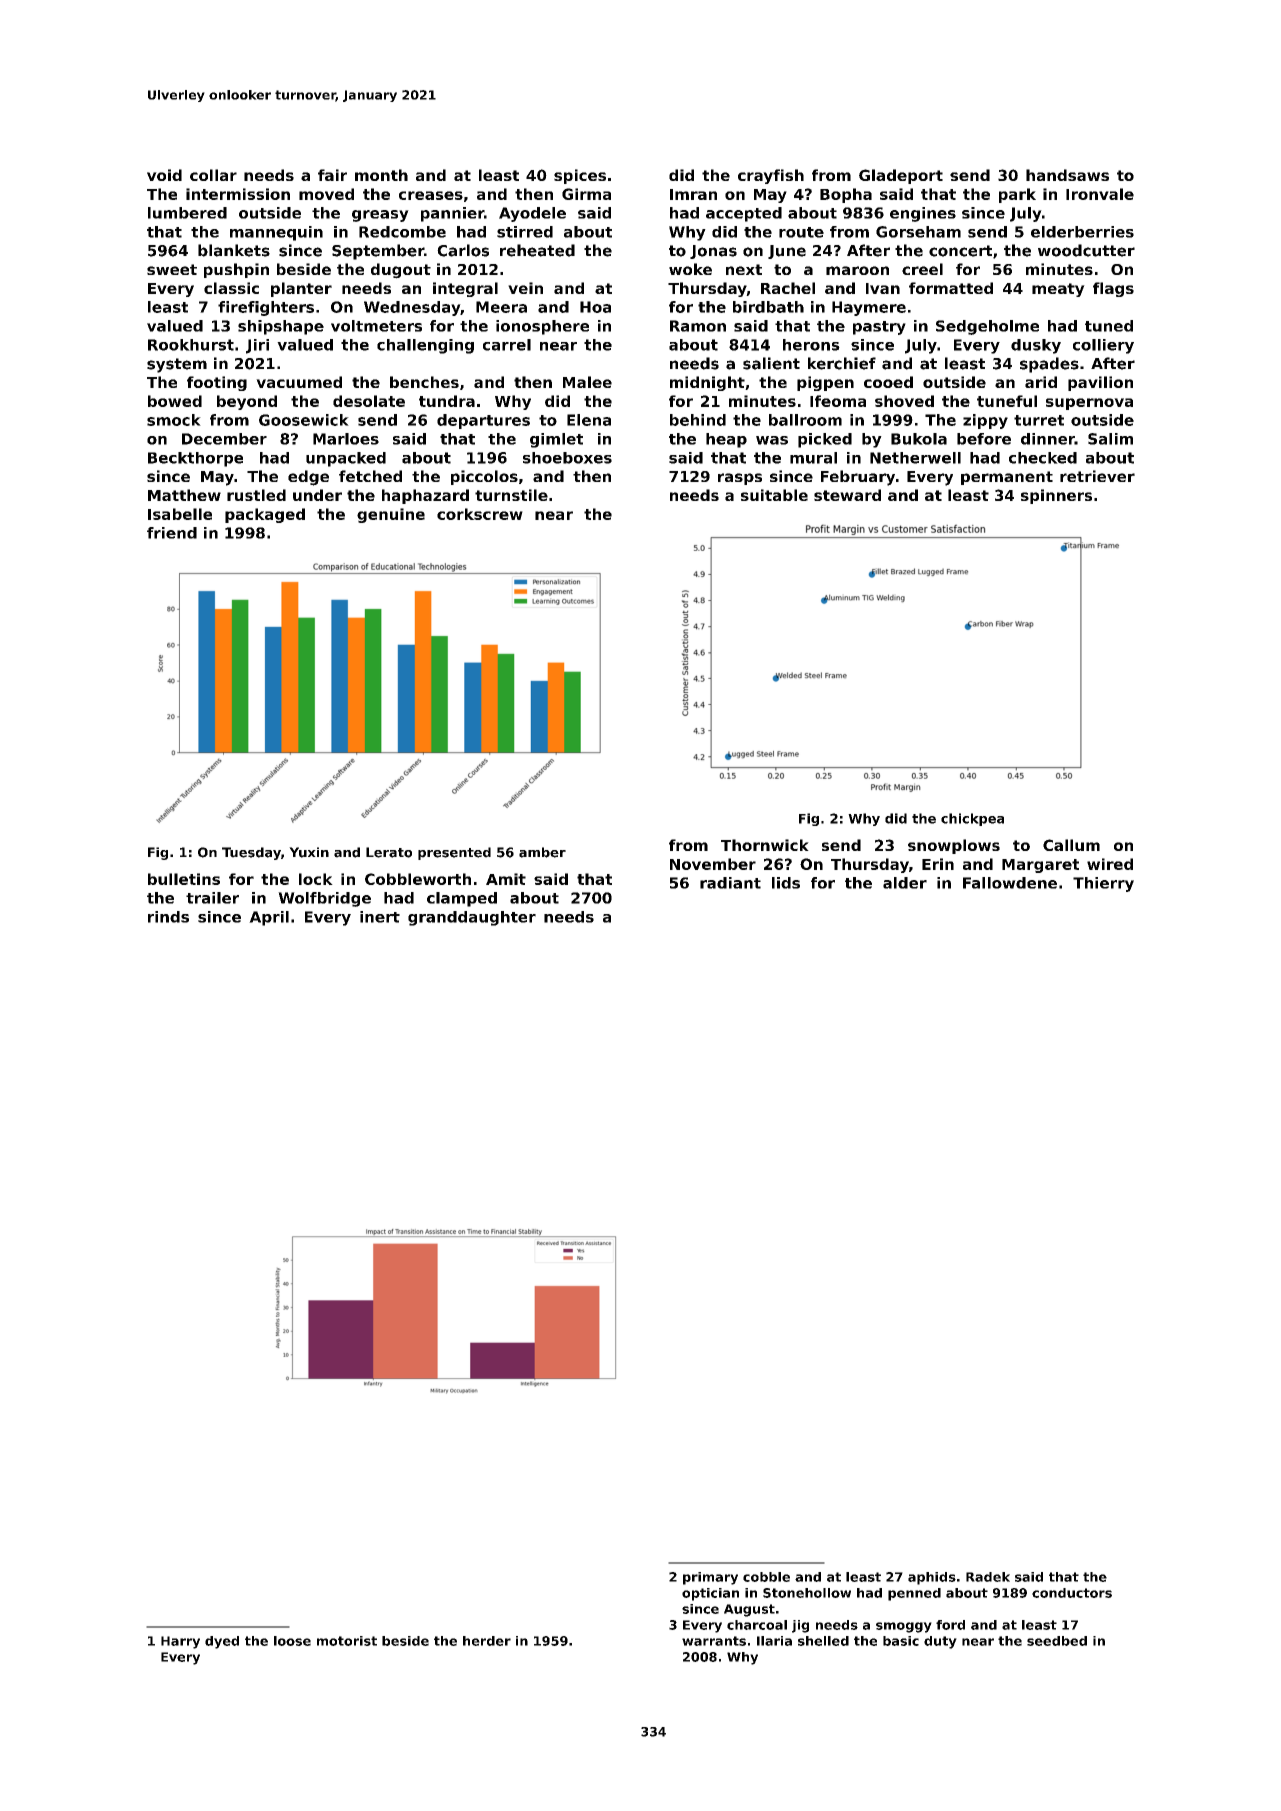 The width and height of the screenshot is (1281, 1811). What do you see at coordinates (1103, 884) in the screenshot?
I see `Thierry` at bounding box center [1103, 884].
